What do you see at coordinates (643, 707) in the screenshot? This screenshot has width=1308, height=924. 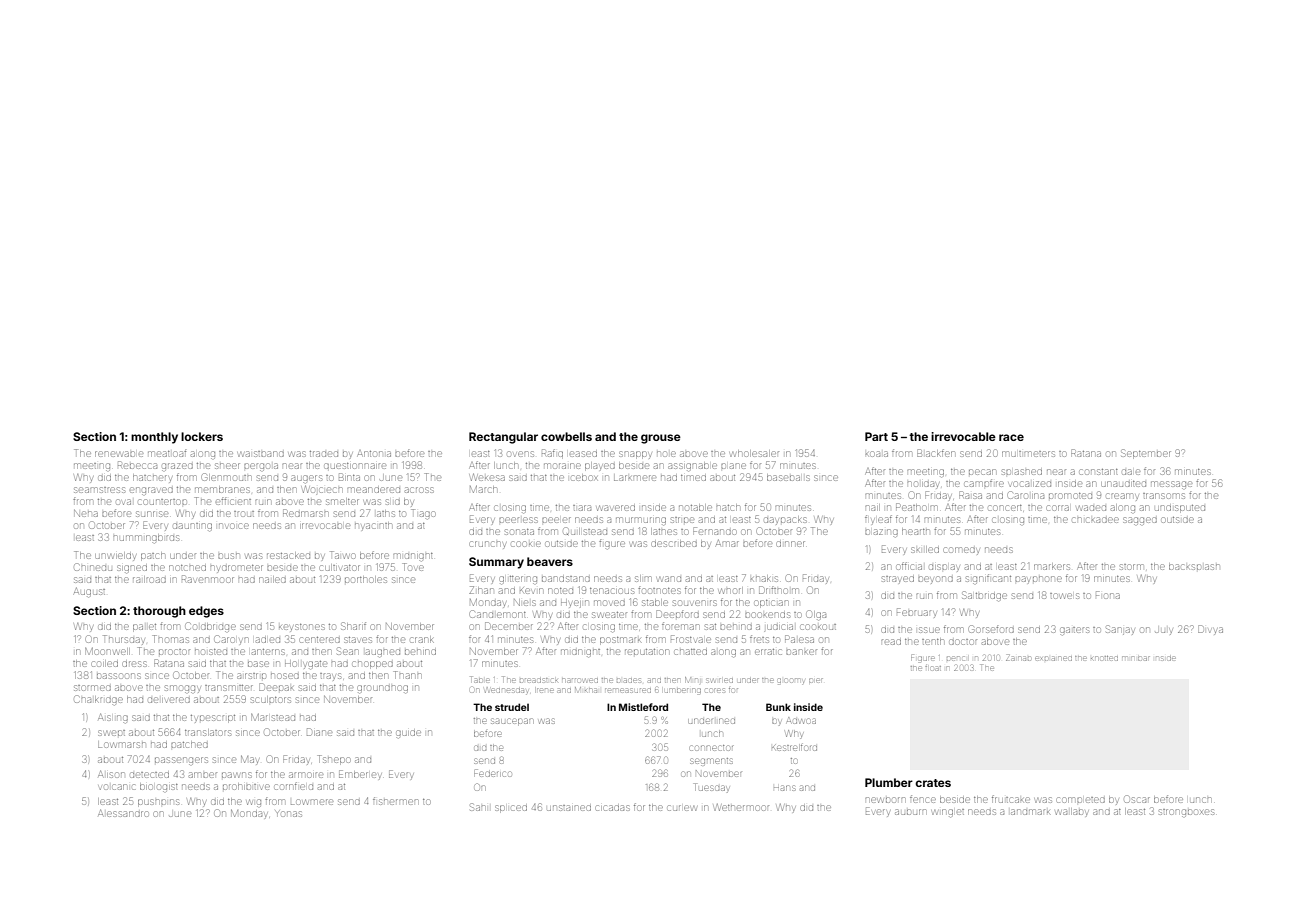 I see `Mistleford` at bounding box center [643, 707].
